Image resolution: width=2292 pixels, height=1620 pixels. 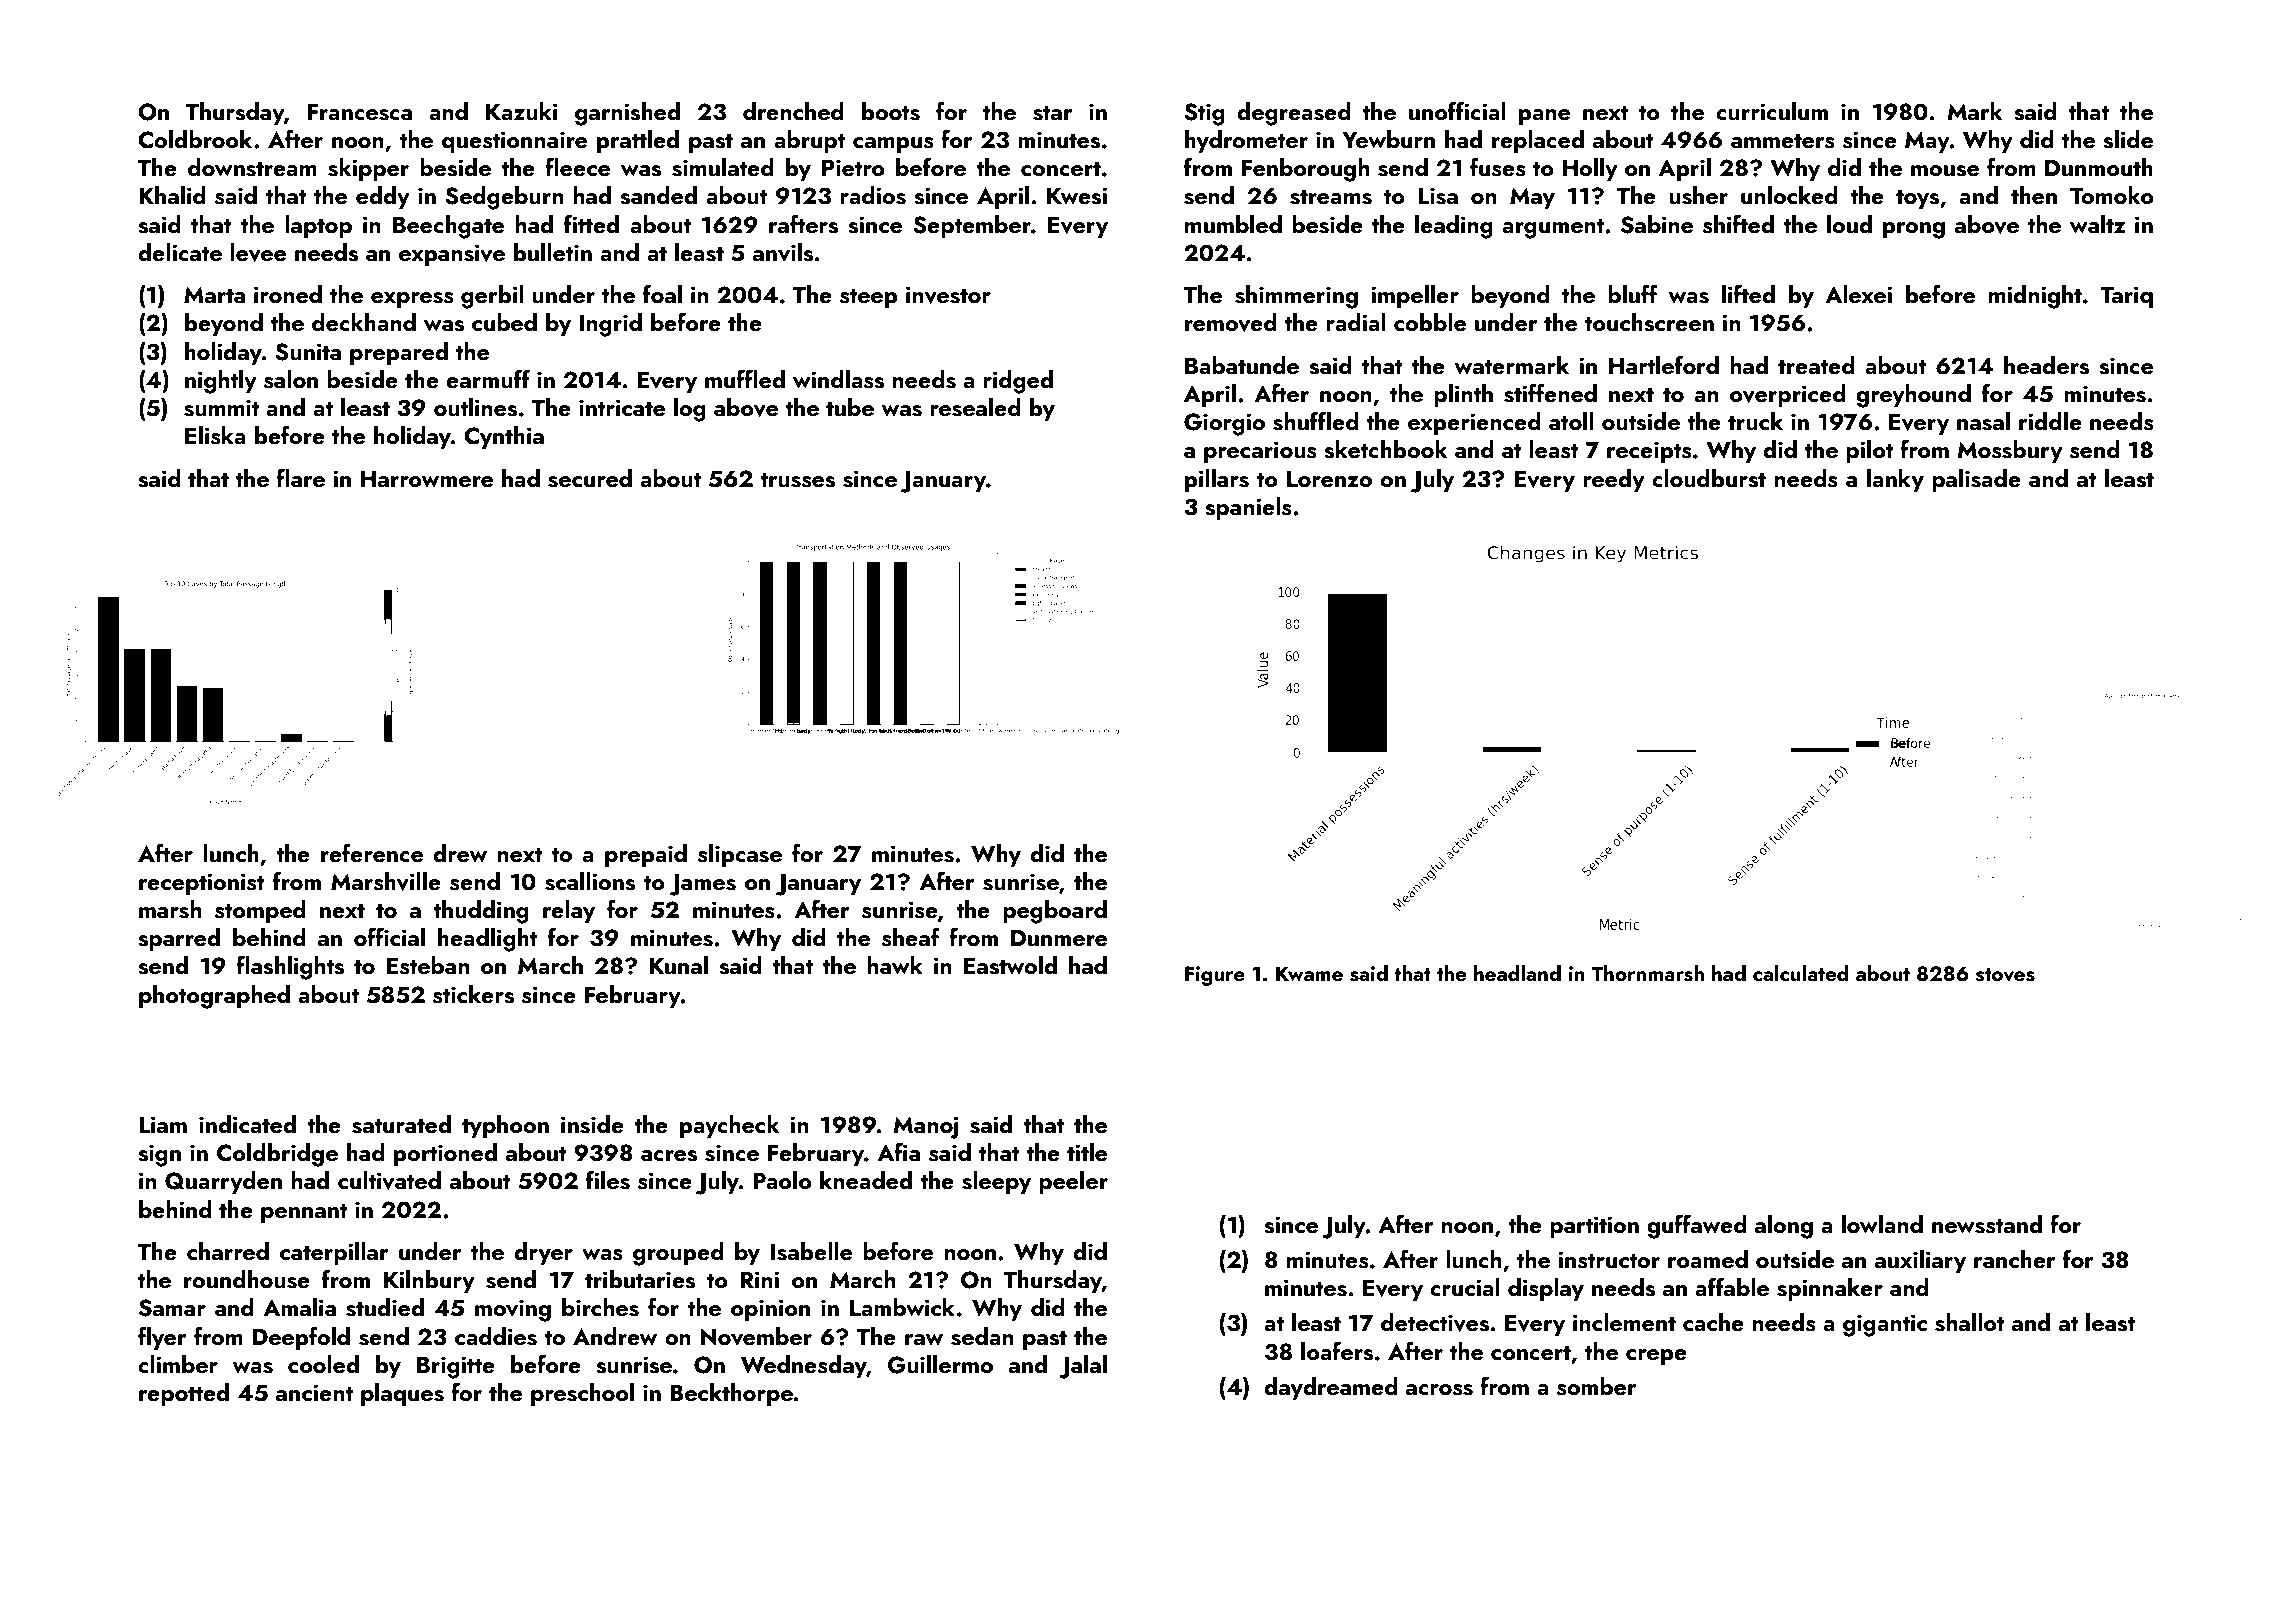 What do you see at coordinates (1987, 1224) in the screenshot?
I see `newsstand` at bounding box center [1987, 1224].
